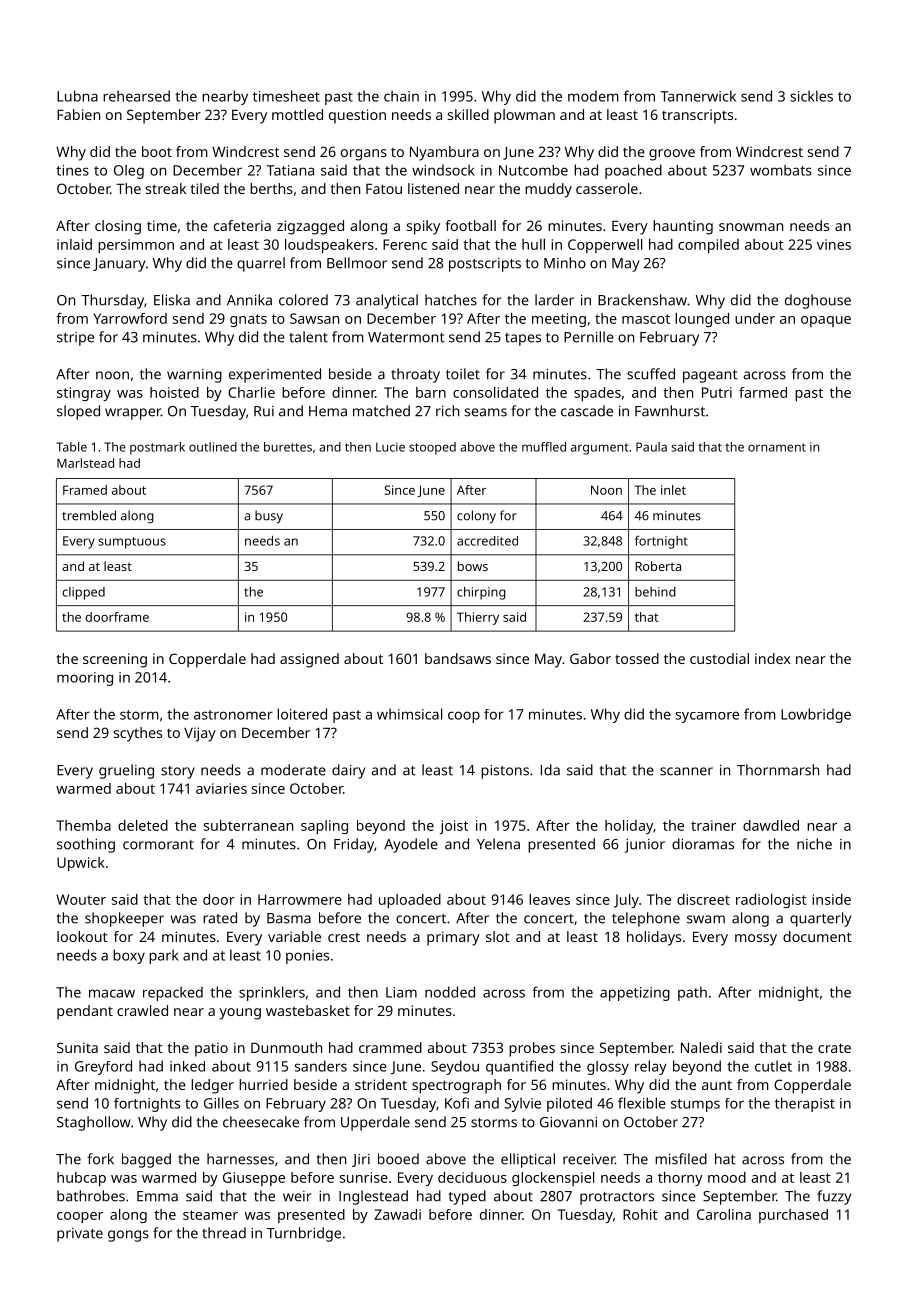 This screenshot has height=1316, width=908. What do you see at coordinates (432, 448) in the screenshot?
I see `stooped` at bounding box center [432, 448].
